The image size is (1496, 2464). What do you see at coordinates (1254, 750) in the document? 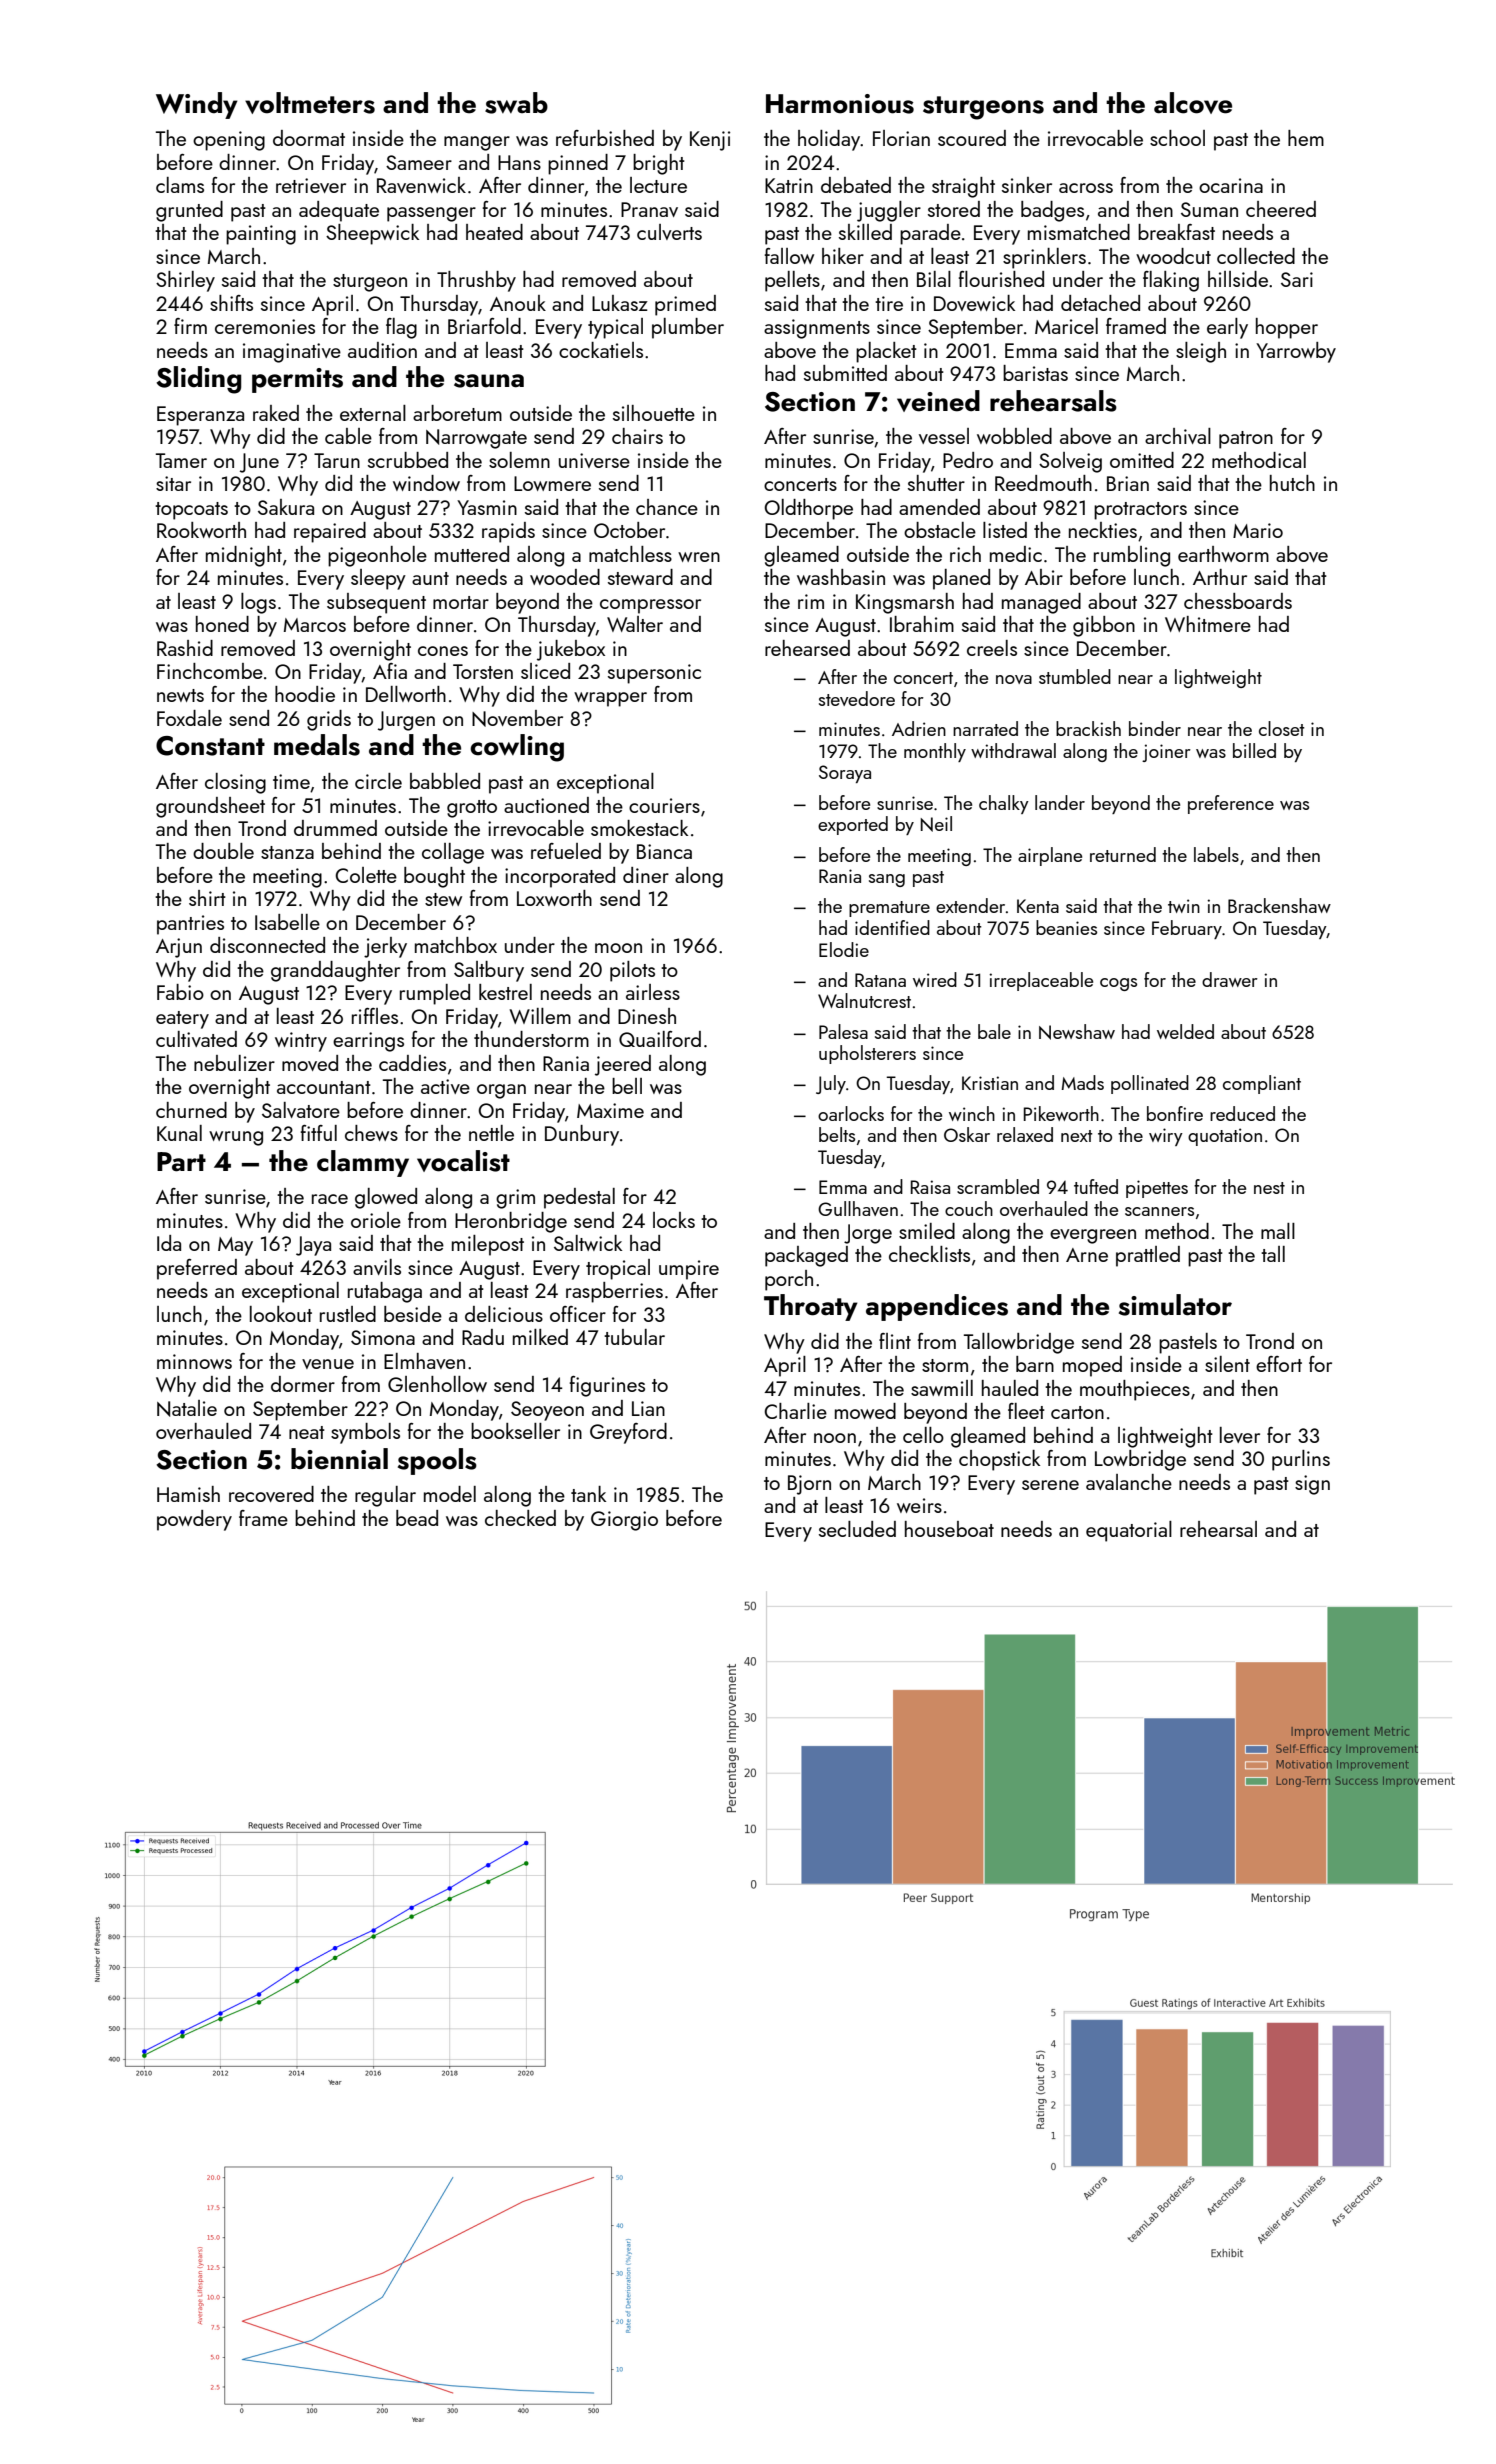
I see `billed` at bounding box center [1254, 750].
